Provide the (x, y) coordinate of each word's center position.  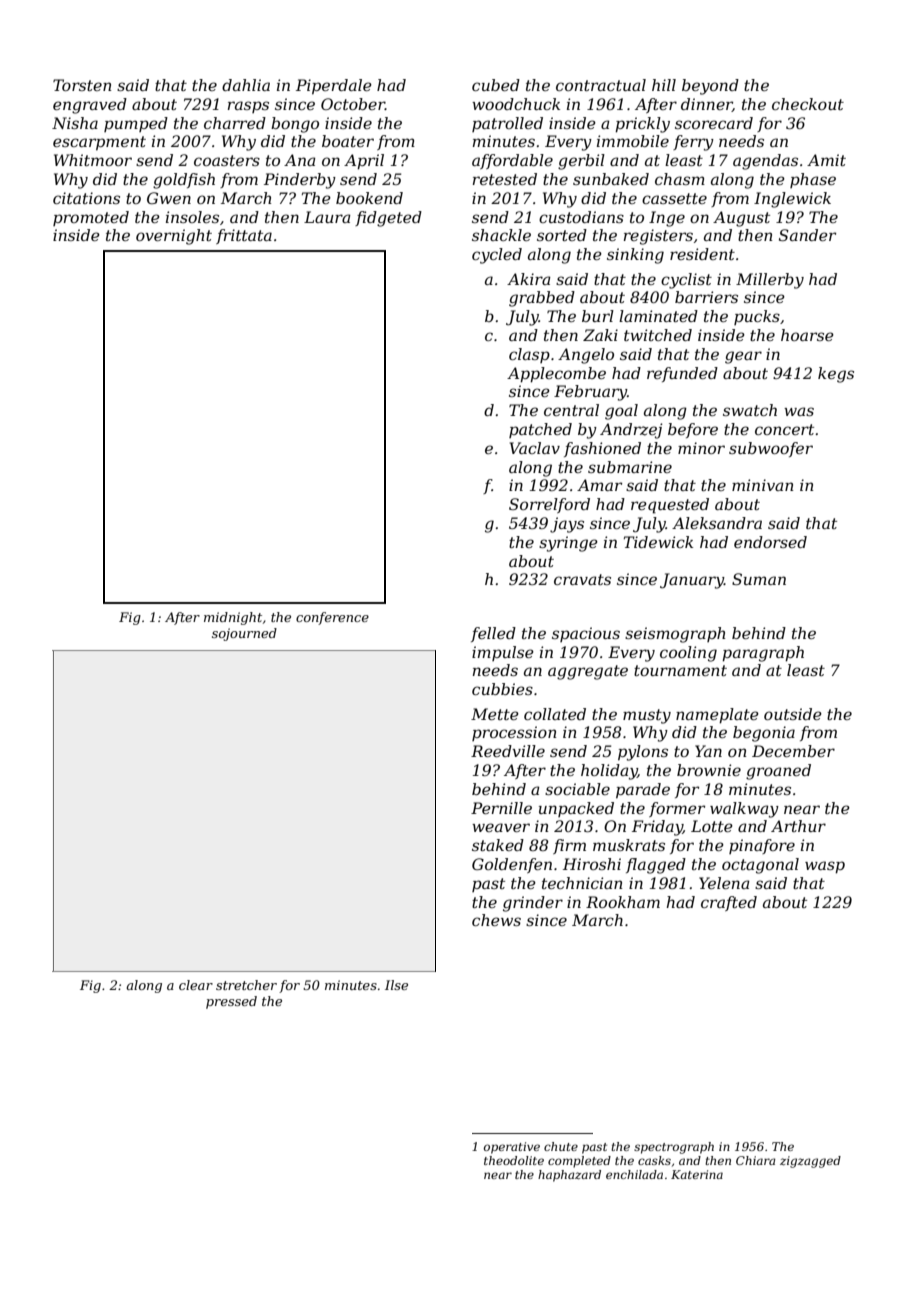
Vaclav (535, 448)
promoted (91, 218)
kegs (836, 375)
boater (348, 141)
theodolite (514, 1160)
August (741, 219)
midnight (233, 618)
